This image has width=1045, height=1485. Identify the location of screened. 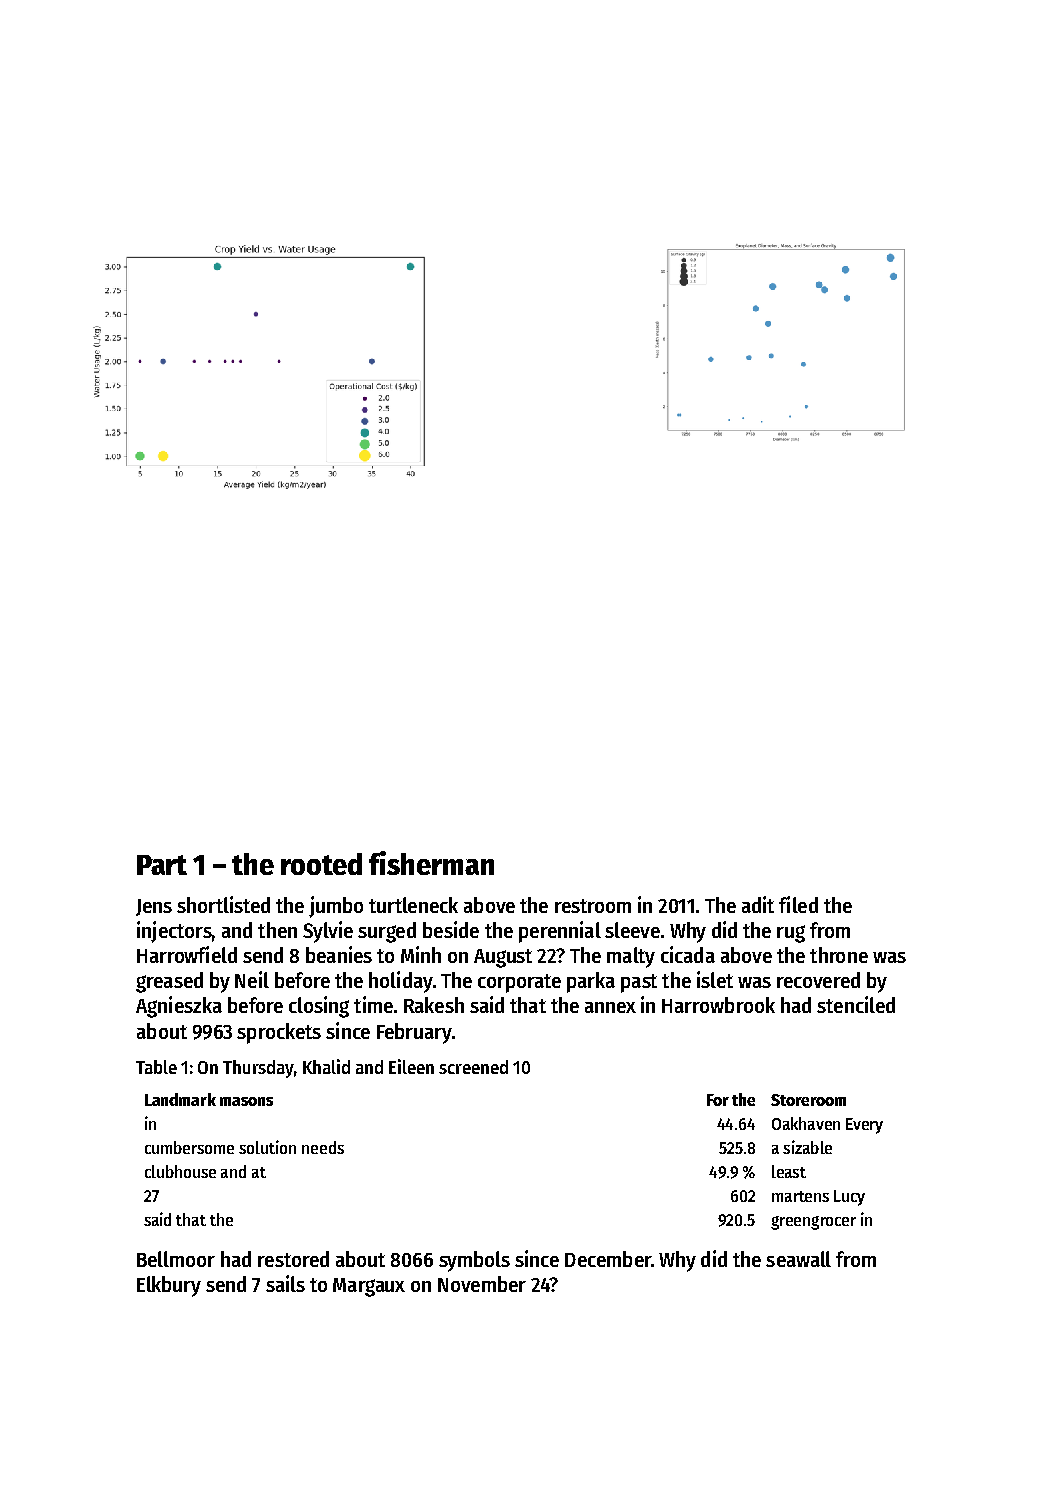
(473, 1067).
